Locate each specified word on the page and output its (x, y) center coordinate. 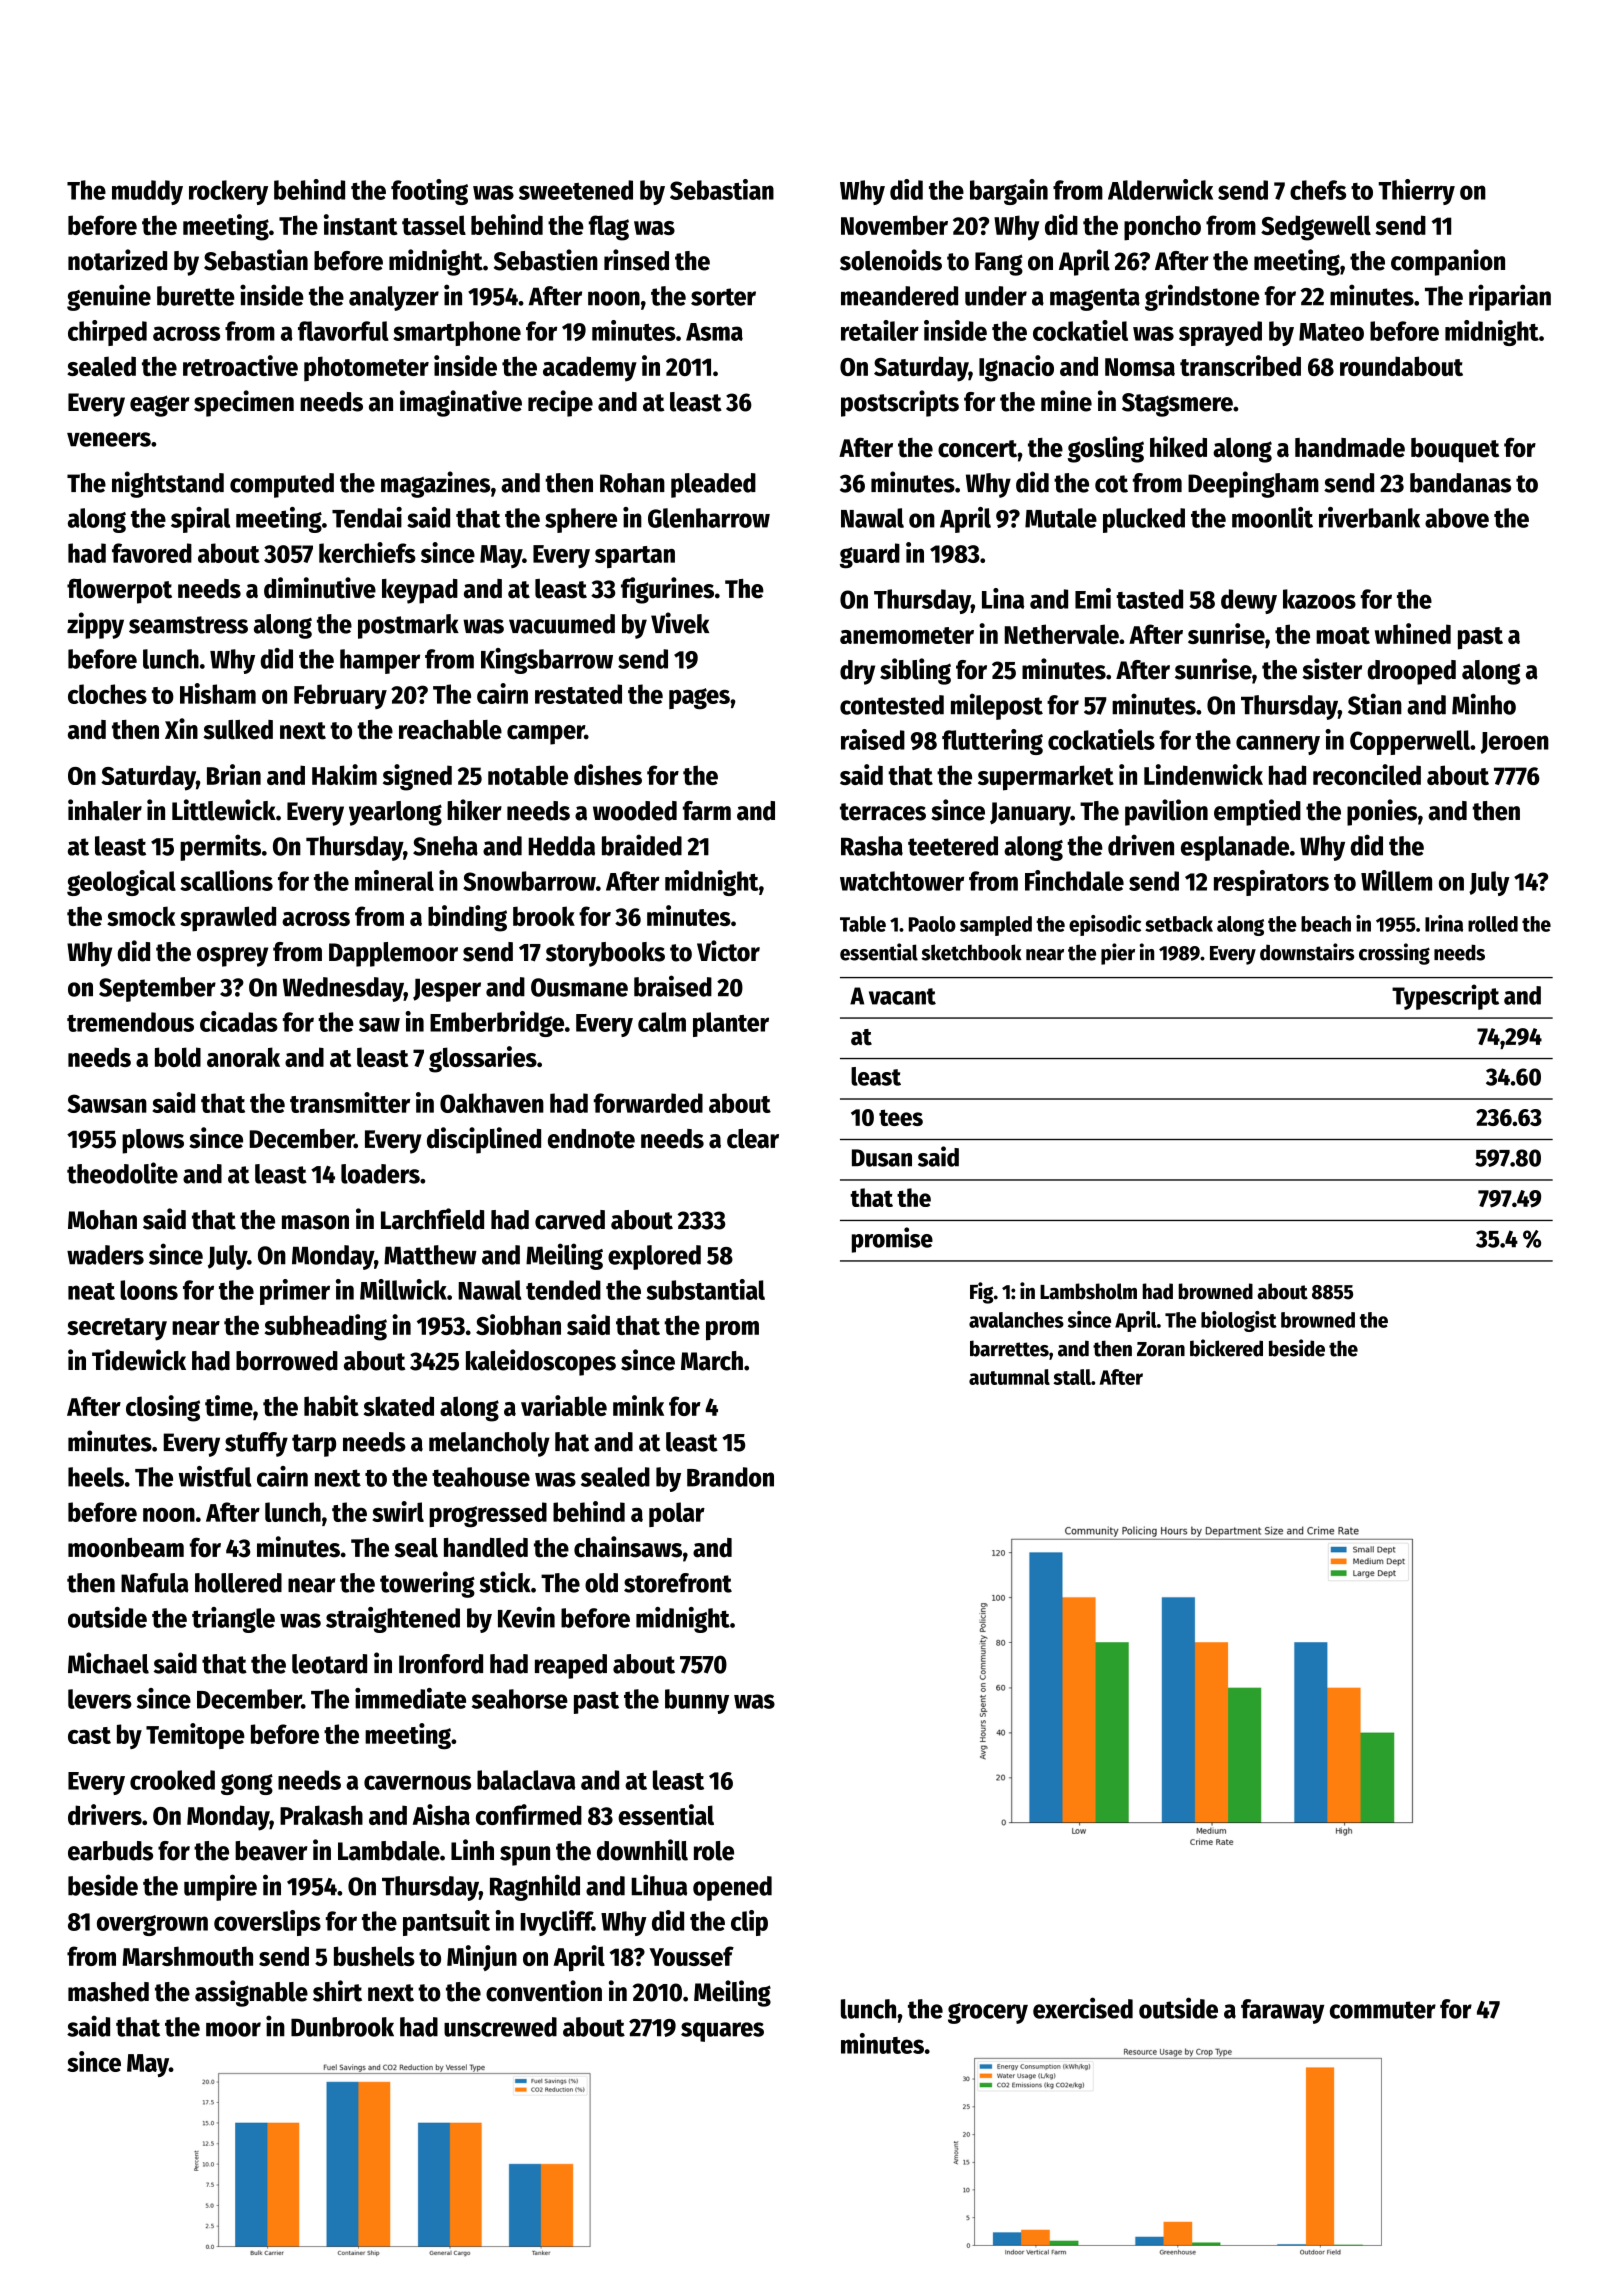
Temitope (195, 1736)
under (996, 296)
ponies (1382, 812)
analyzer (394, 298)
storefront (678, 1583)
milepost (997, 706)
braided (642, 845)
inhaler (105, 810)
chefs (1318, 190)
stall (1072, 1377)
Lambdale (389, 1851)
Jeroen (1514, 743)
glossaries (483, 1059)
